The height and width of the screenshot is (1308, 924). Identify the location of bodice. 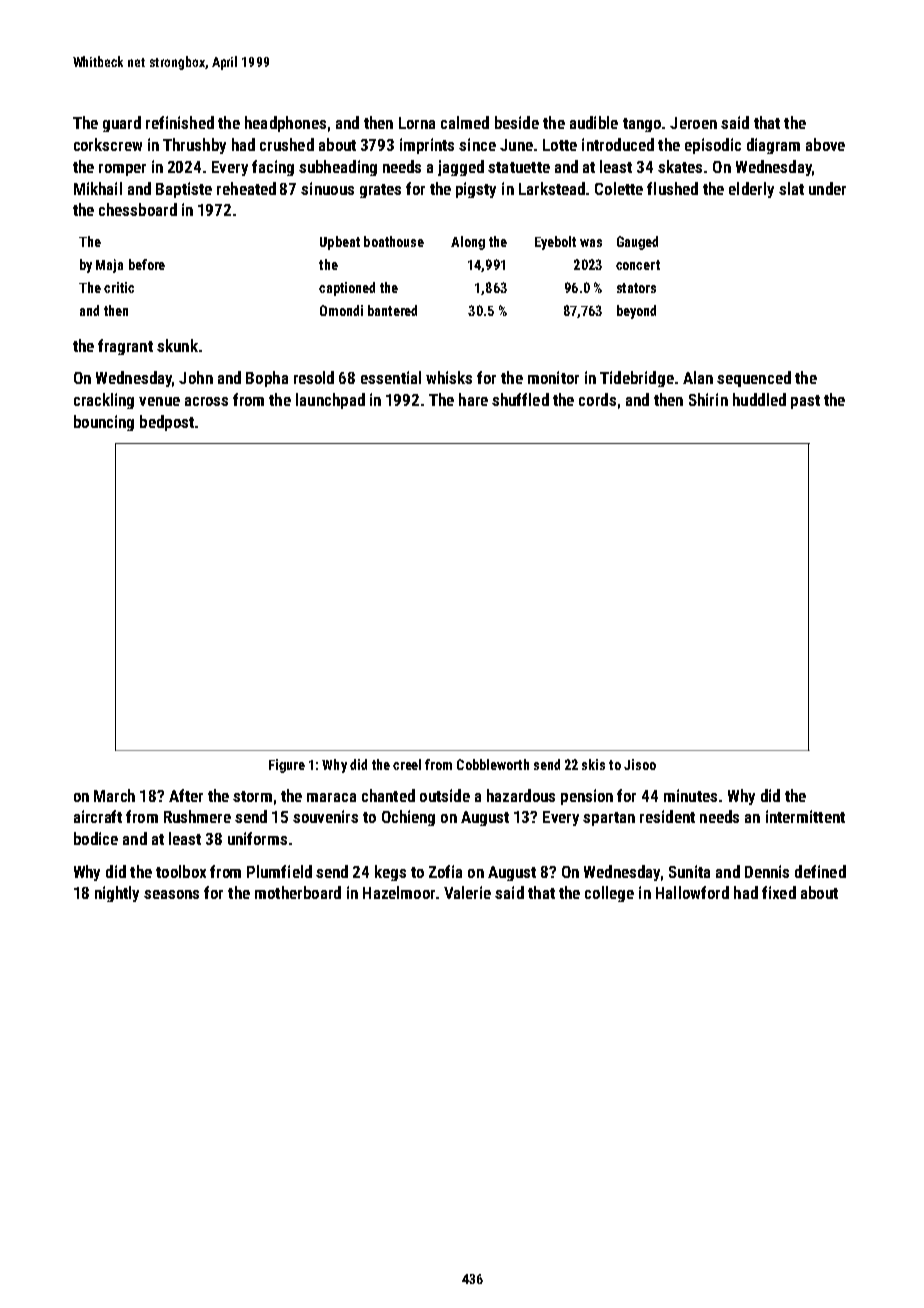
(96, 838).
